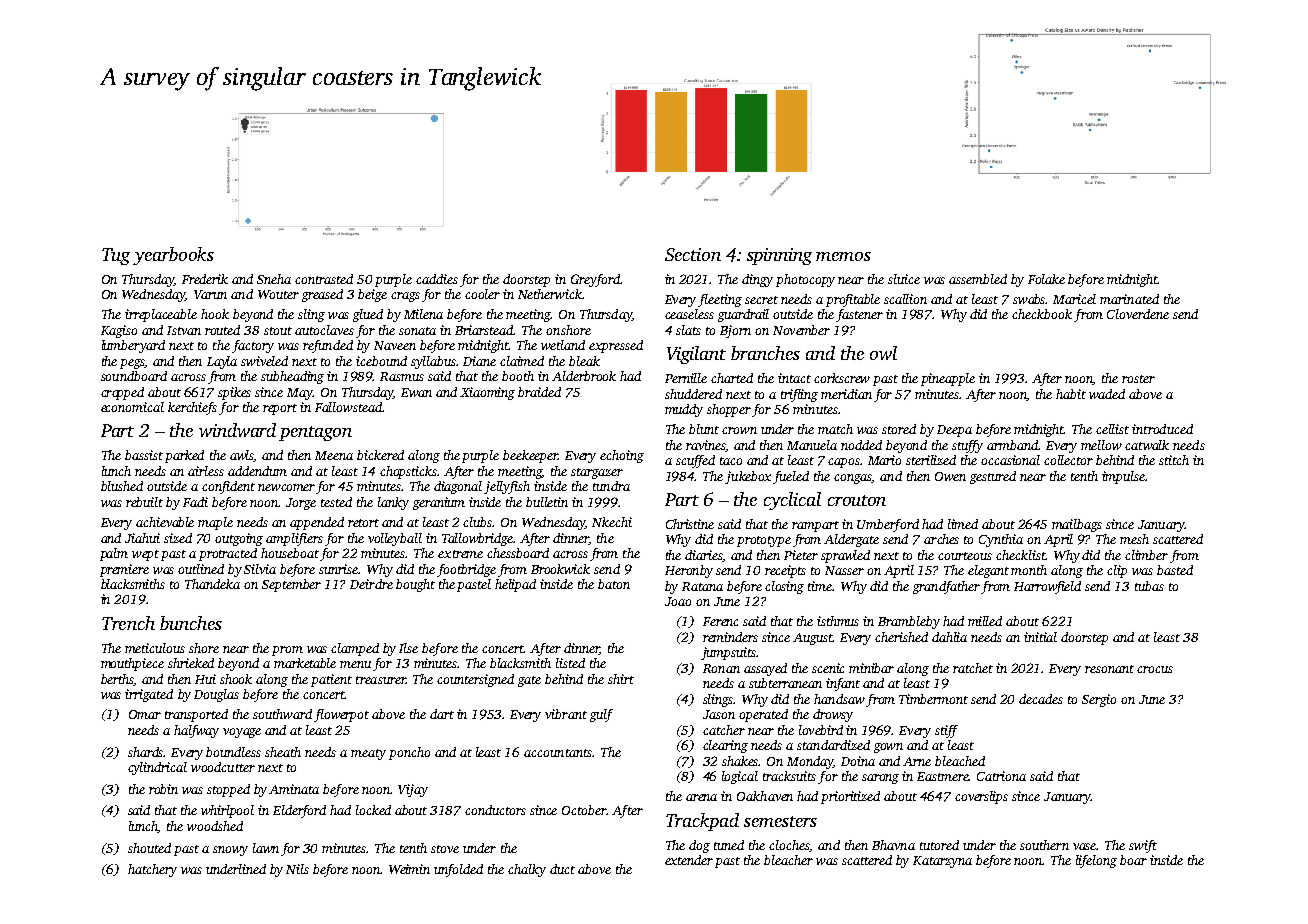 The height and width of the screenshot is (924, 1308). What do you see at coordinates (933, 699) in the screenshot?
I see `Timbermont` at bounding box center [933, 699].
